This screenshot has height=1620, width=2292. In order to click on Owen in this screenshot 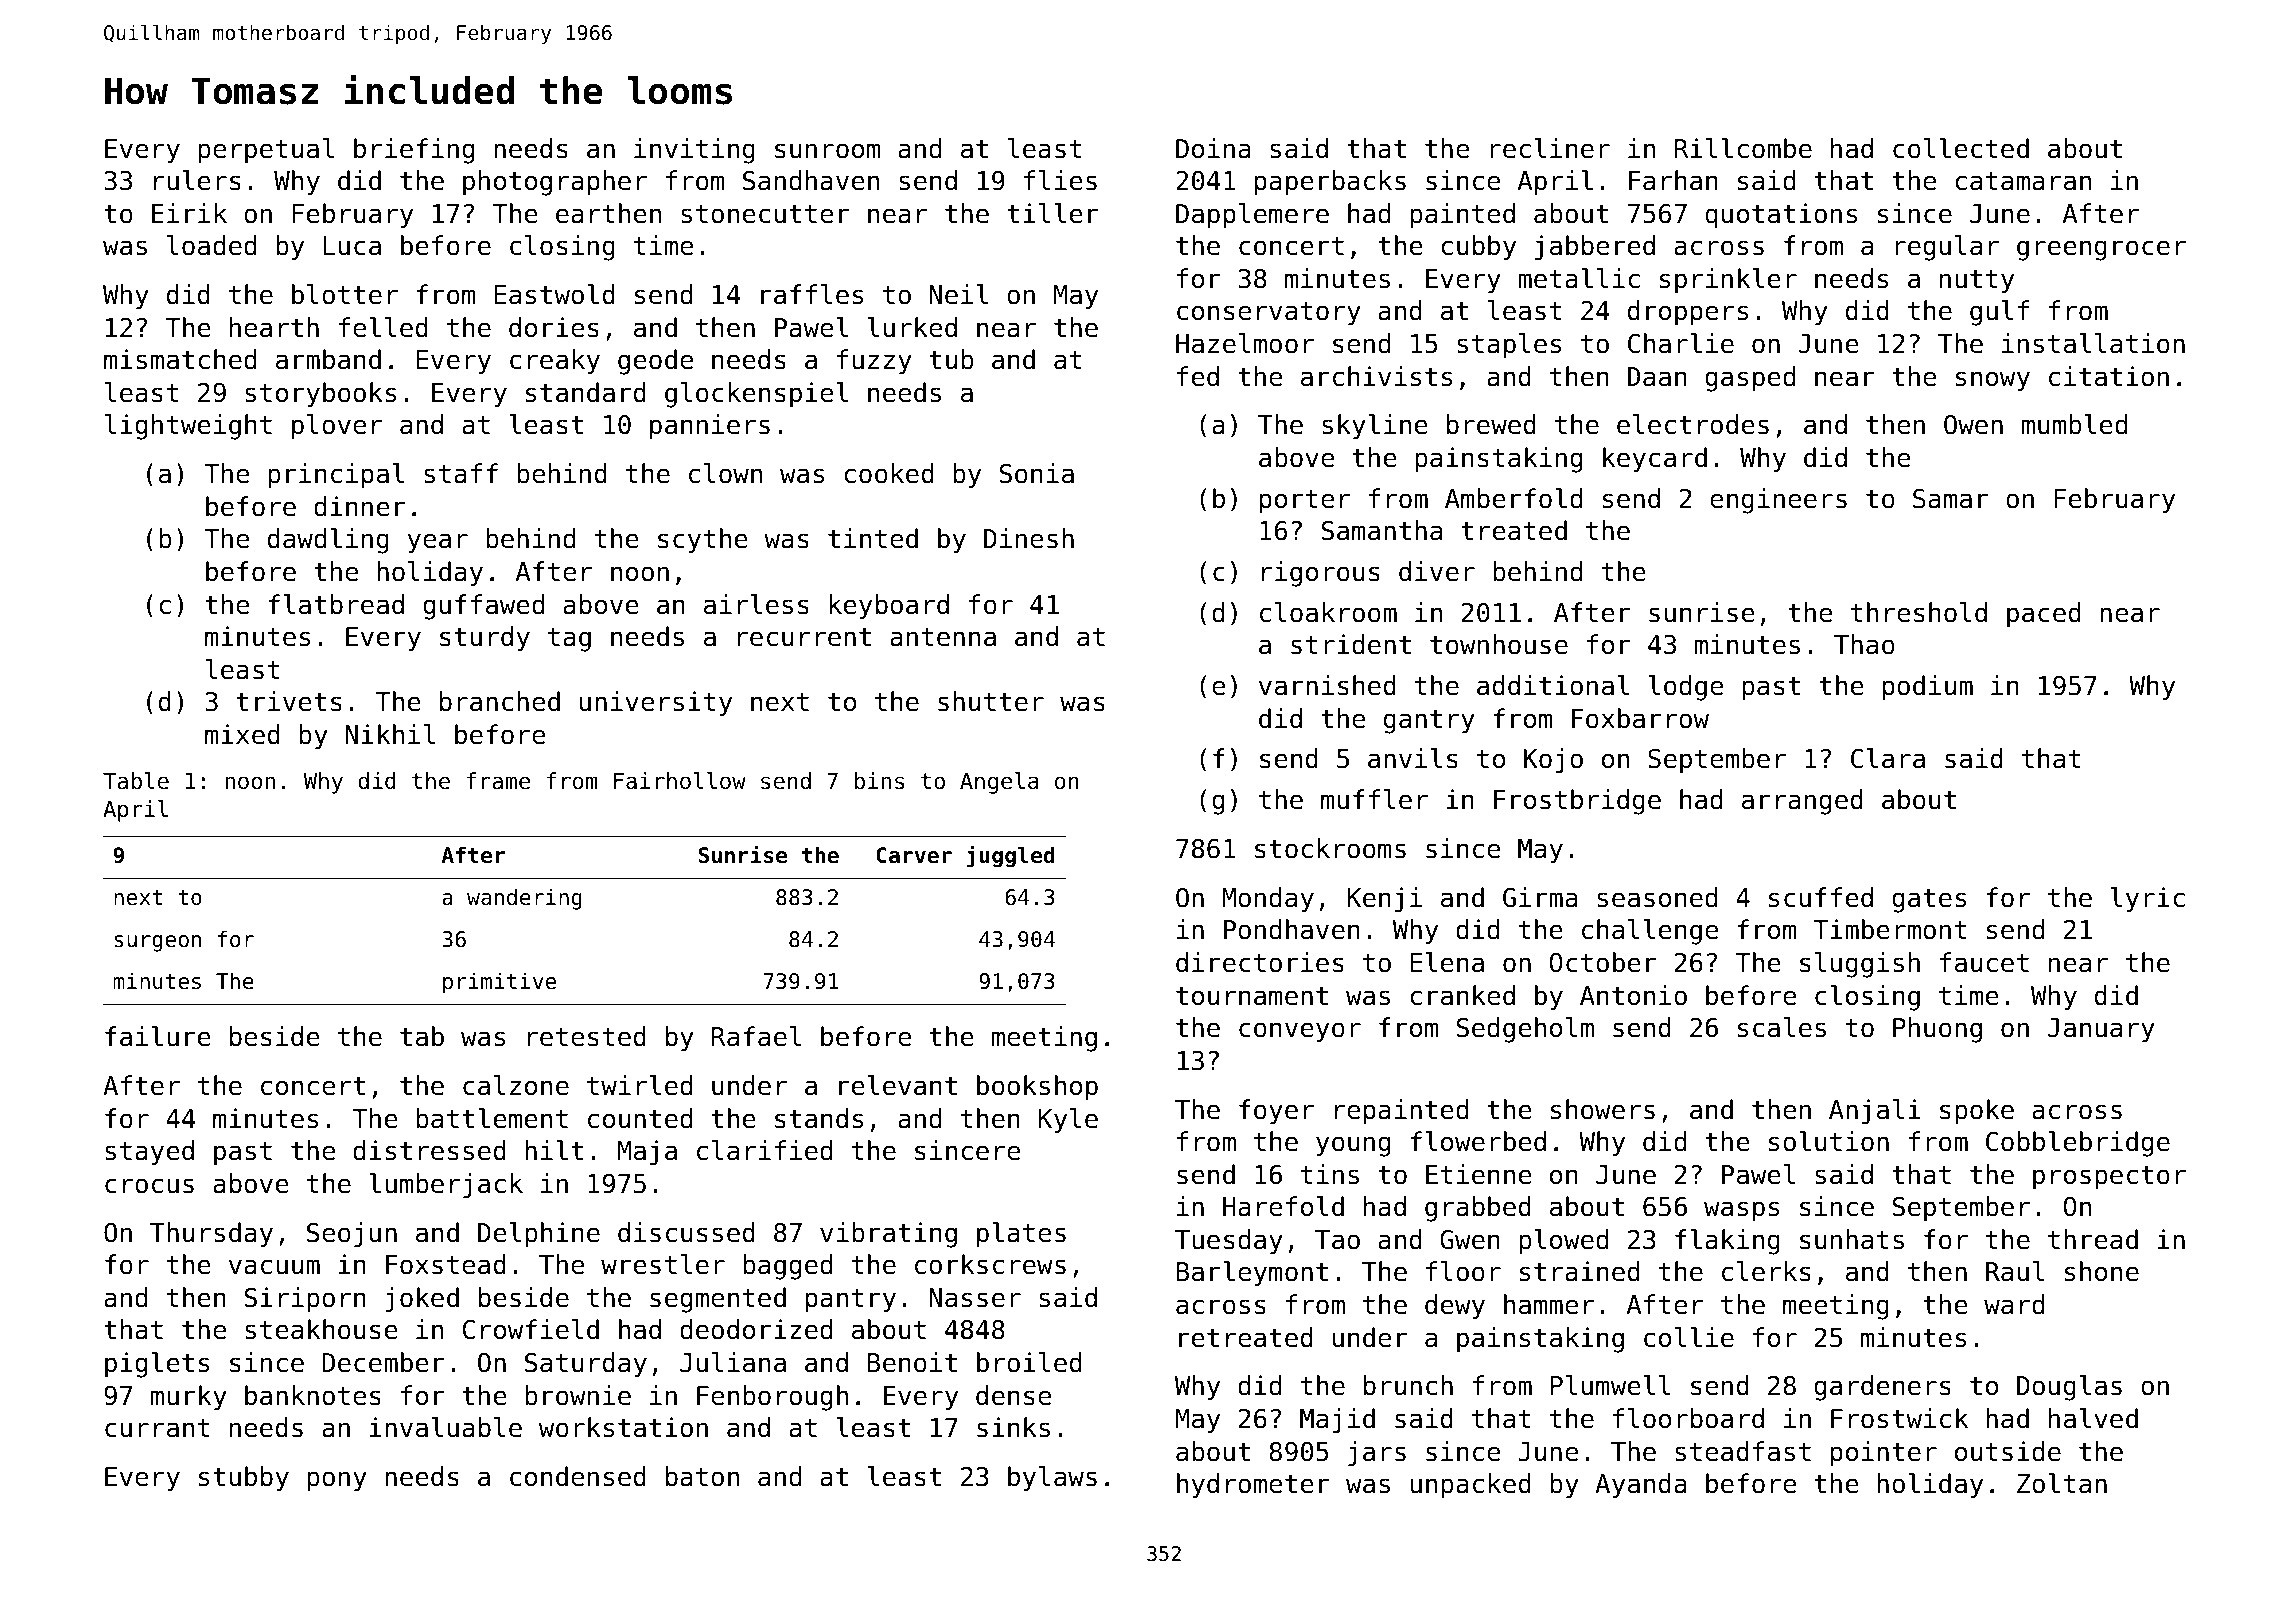, I will do `click(1973, 425)`.
